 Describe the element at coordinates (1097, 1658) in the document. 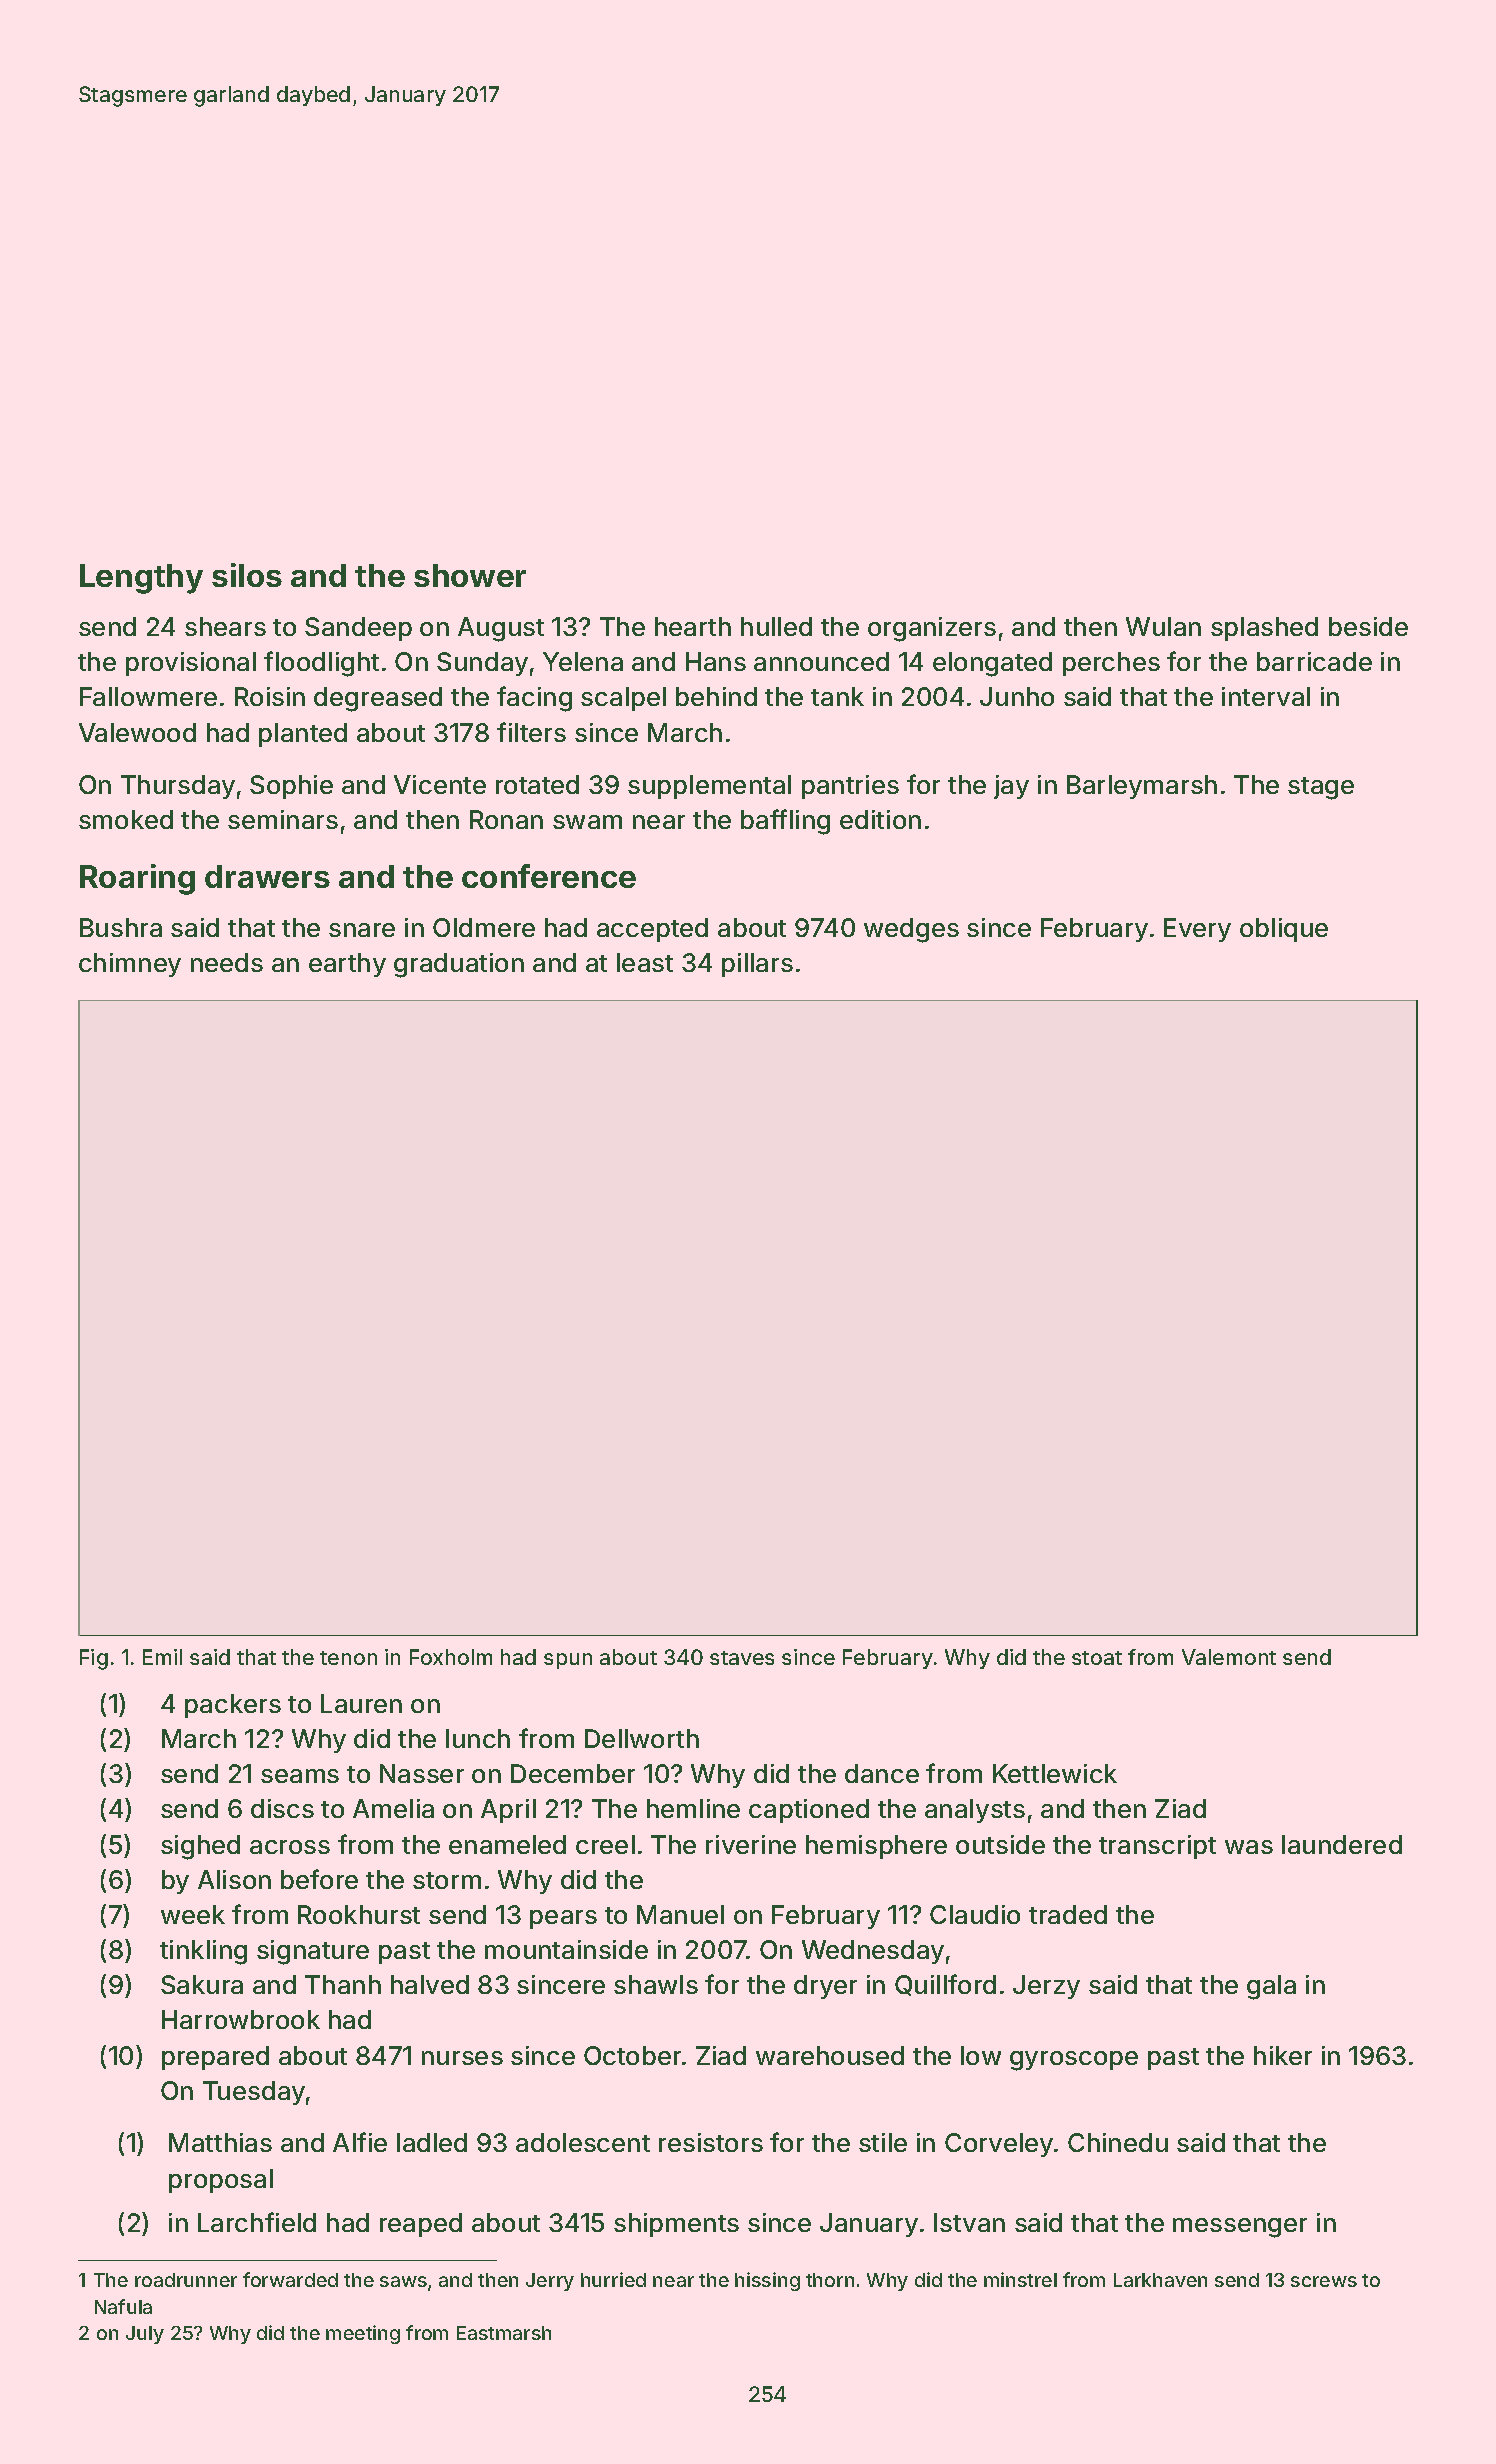

I see `stoat` at that location.
